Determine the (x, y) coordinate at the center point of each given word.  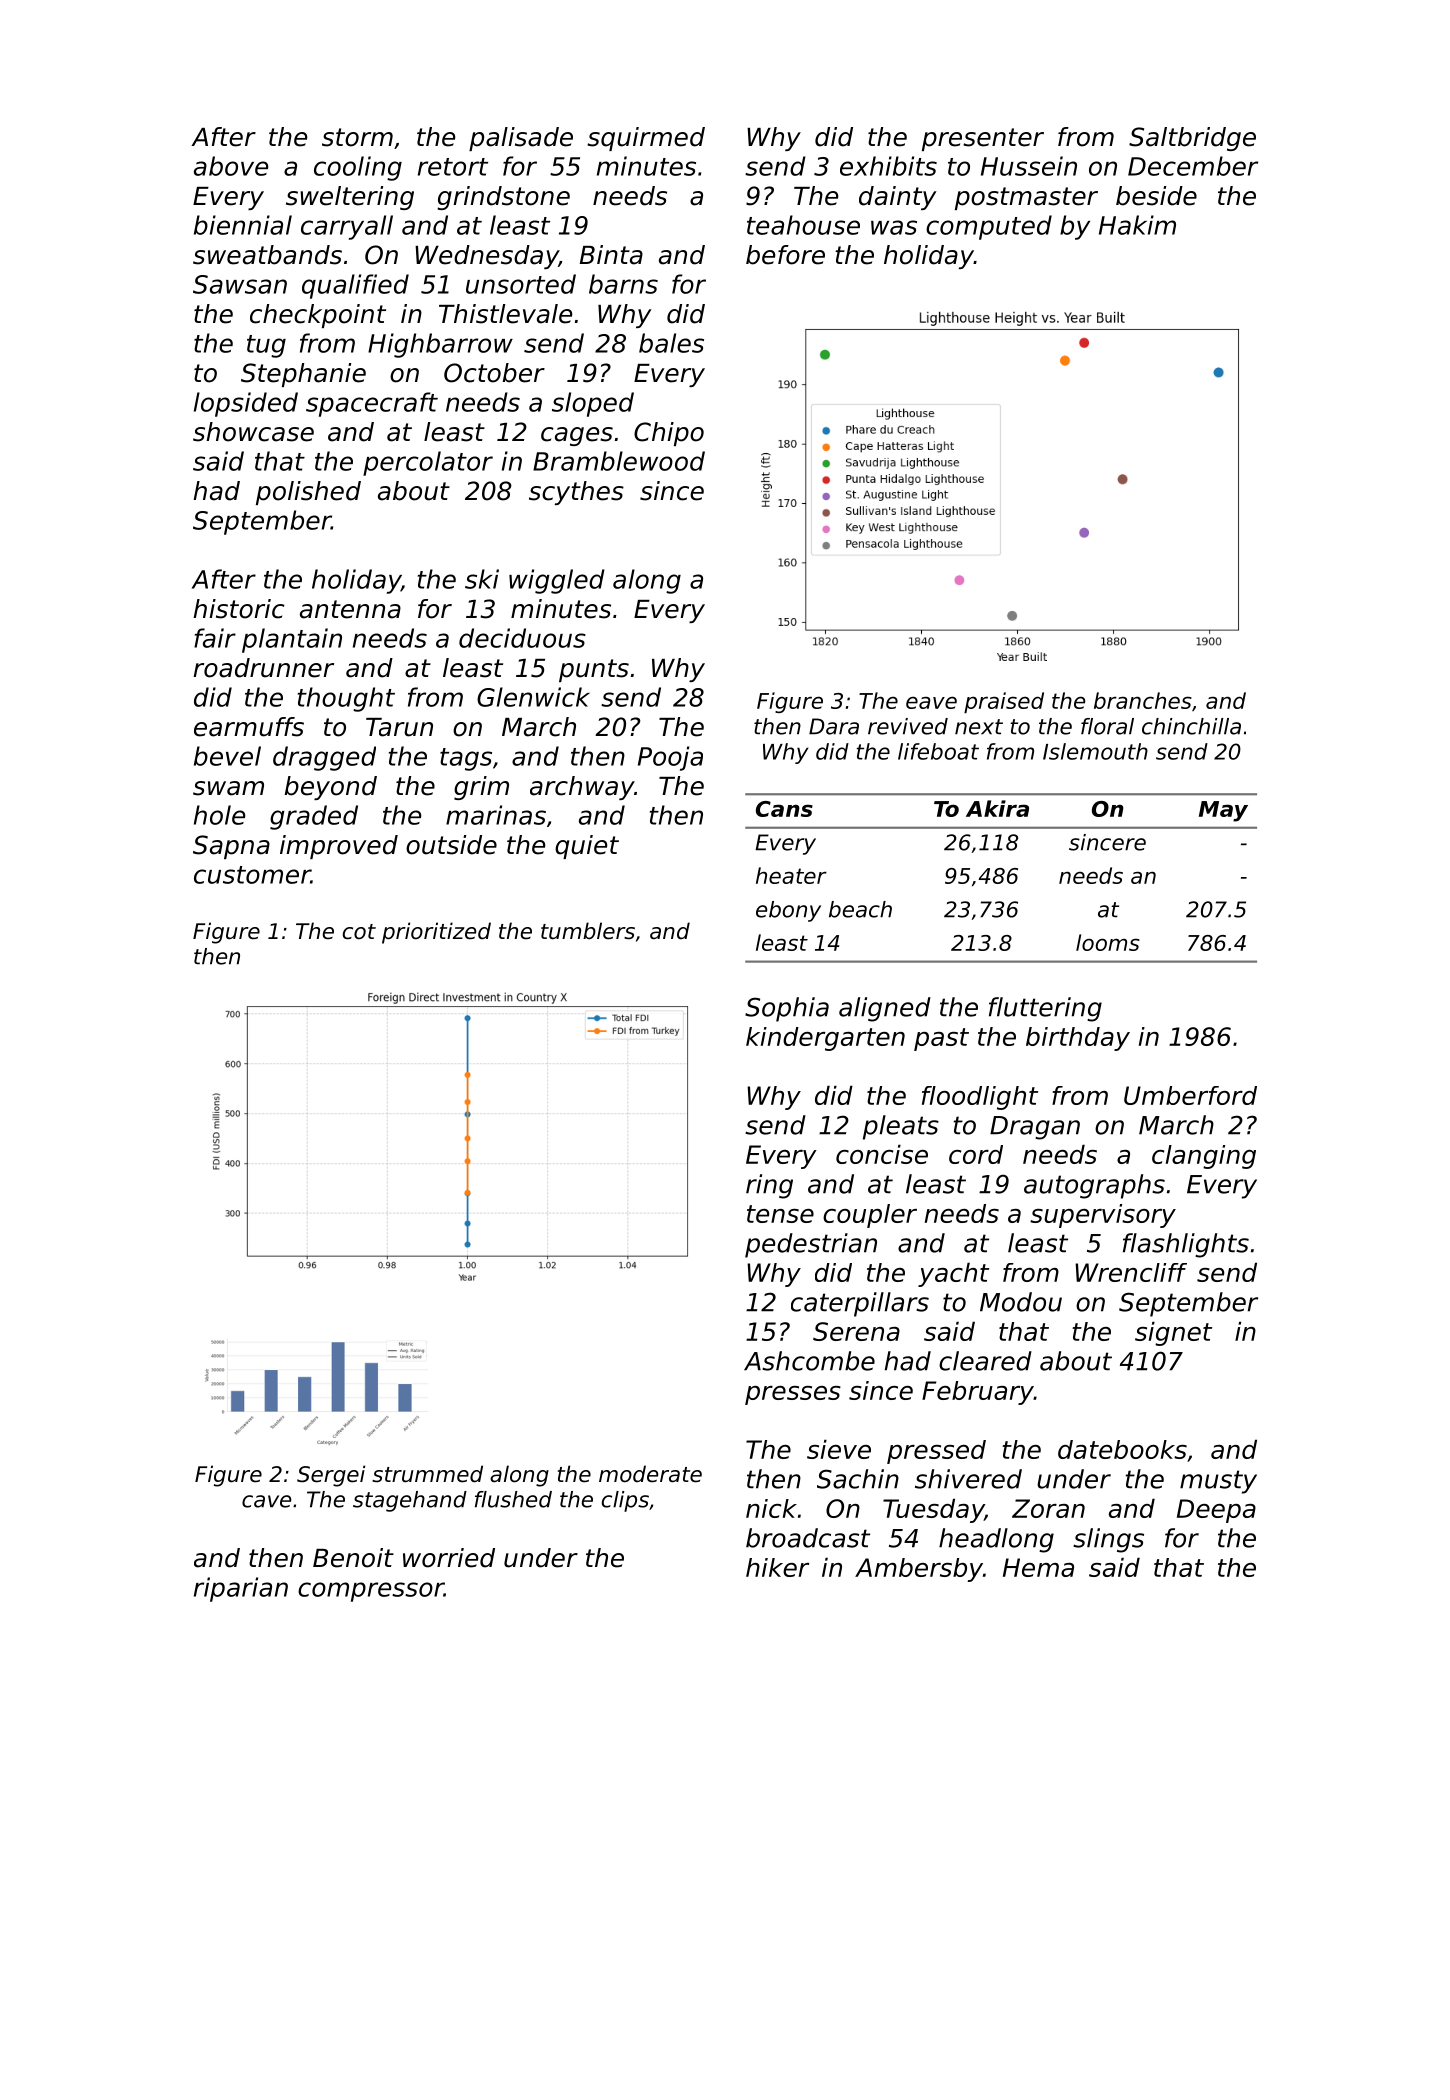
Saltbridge (1192, 139)
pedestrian (811, 1245)
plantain (292, 640)
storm (357, 137)
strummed (427, 1474)
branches (1143, 700)
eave (931, 702)
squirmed (646, 139)
